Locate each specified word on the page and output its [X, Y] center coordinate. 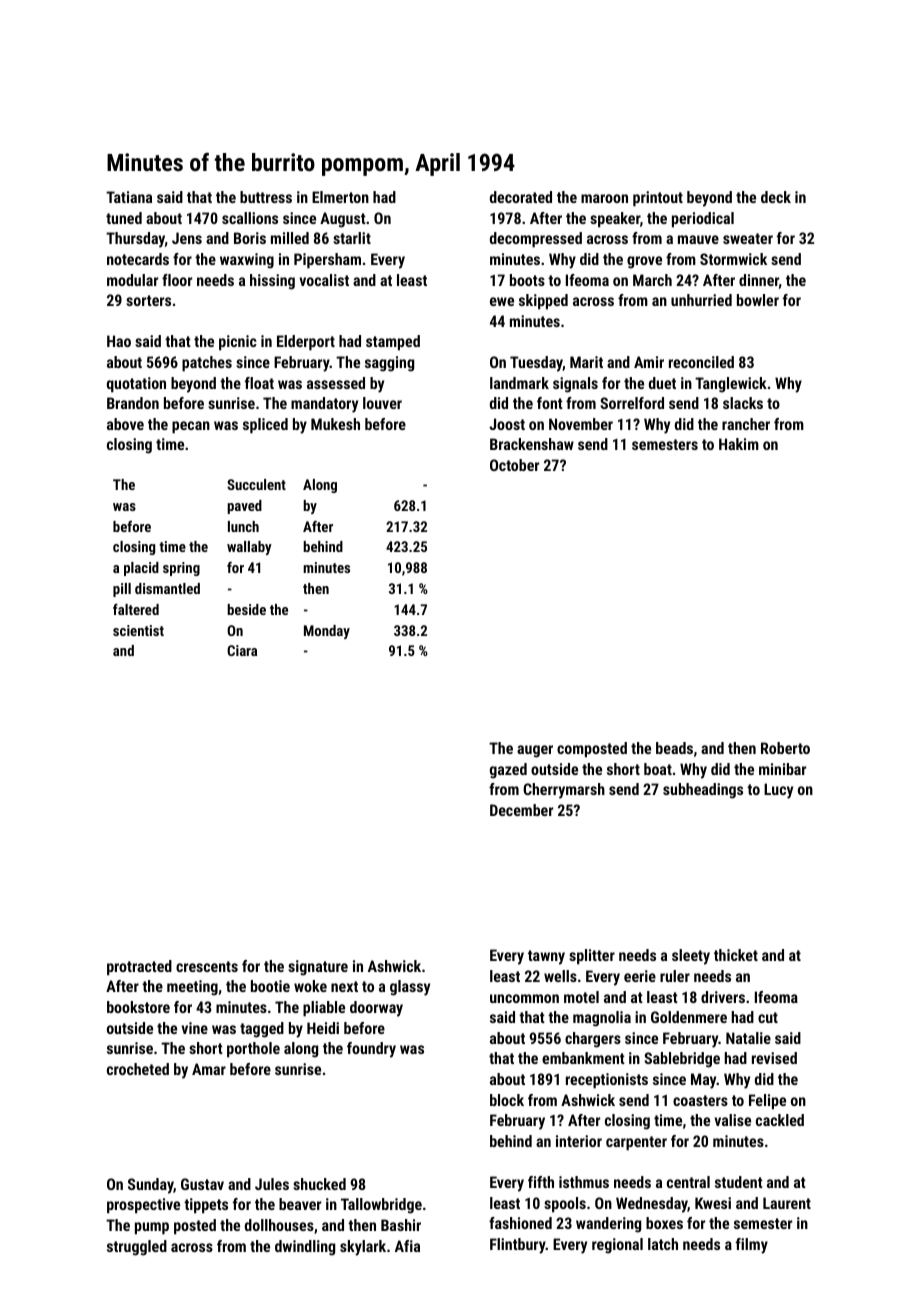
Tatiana [129, 197]
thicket [736, 955]
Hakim [739, 444]
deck [776, 197]
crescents [207, 966]
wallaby [249, 548]
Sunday [151, 1186]
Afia [407, 1246]
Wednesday [652, 1205]
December [521, 810]
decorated [521, 197]
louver [382, 403]
